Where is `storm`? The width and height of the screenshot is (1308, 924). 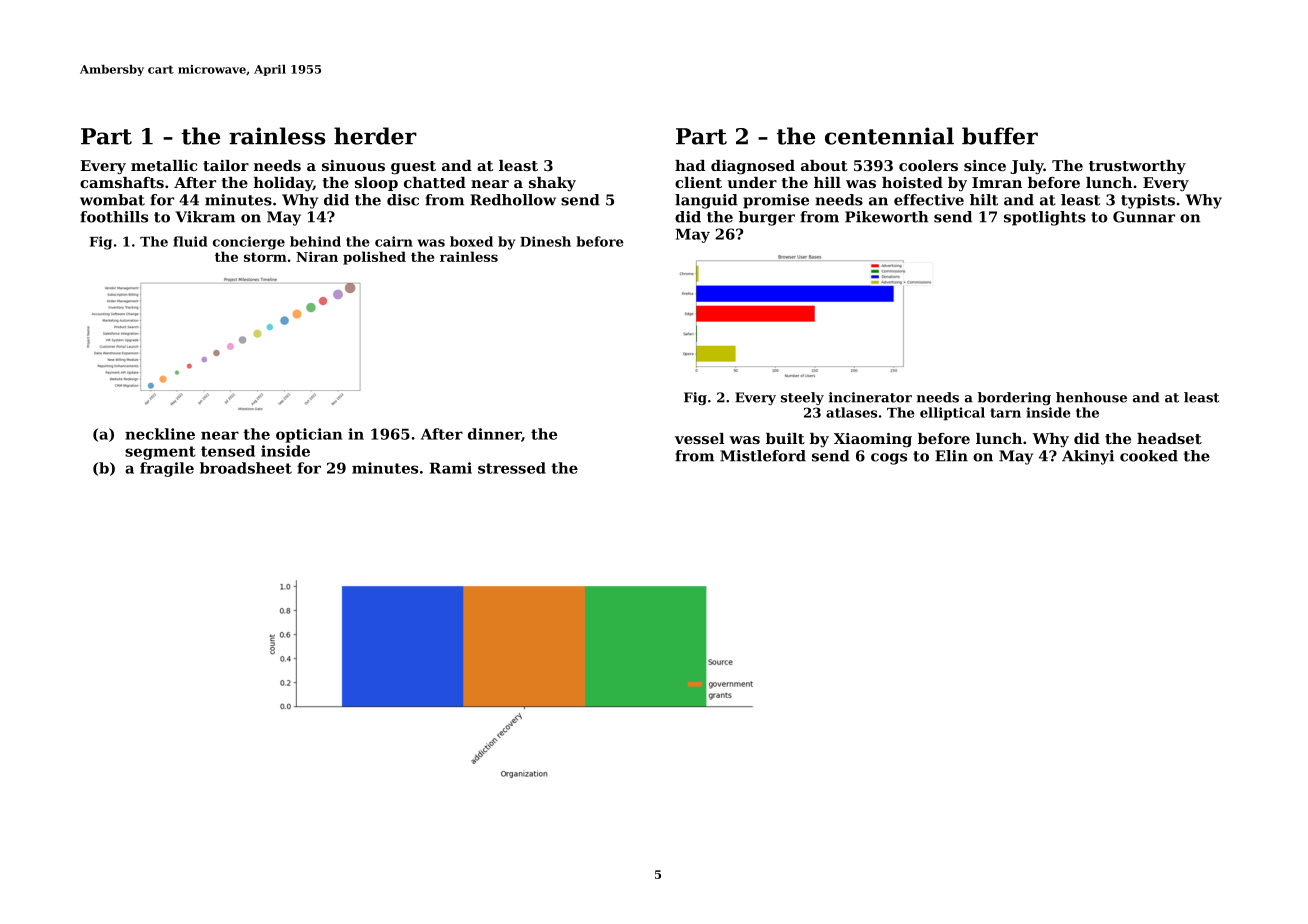
storm is located at coordinates (265, 257).
